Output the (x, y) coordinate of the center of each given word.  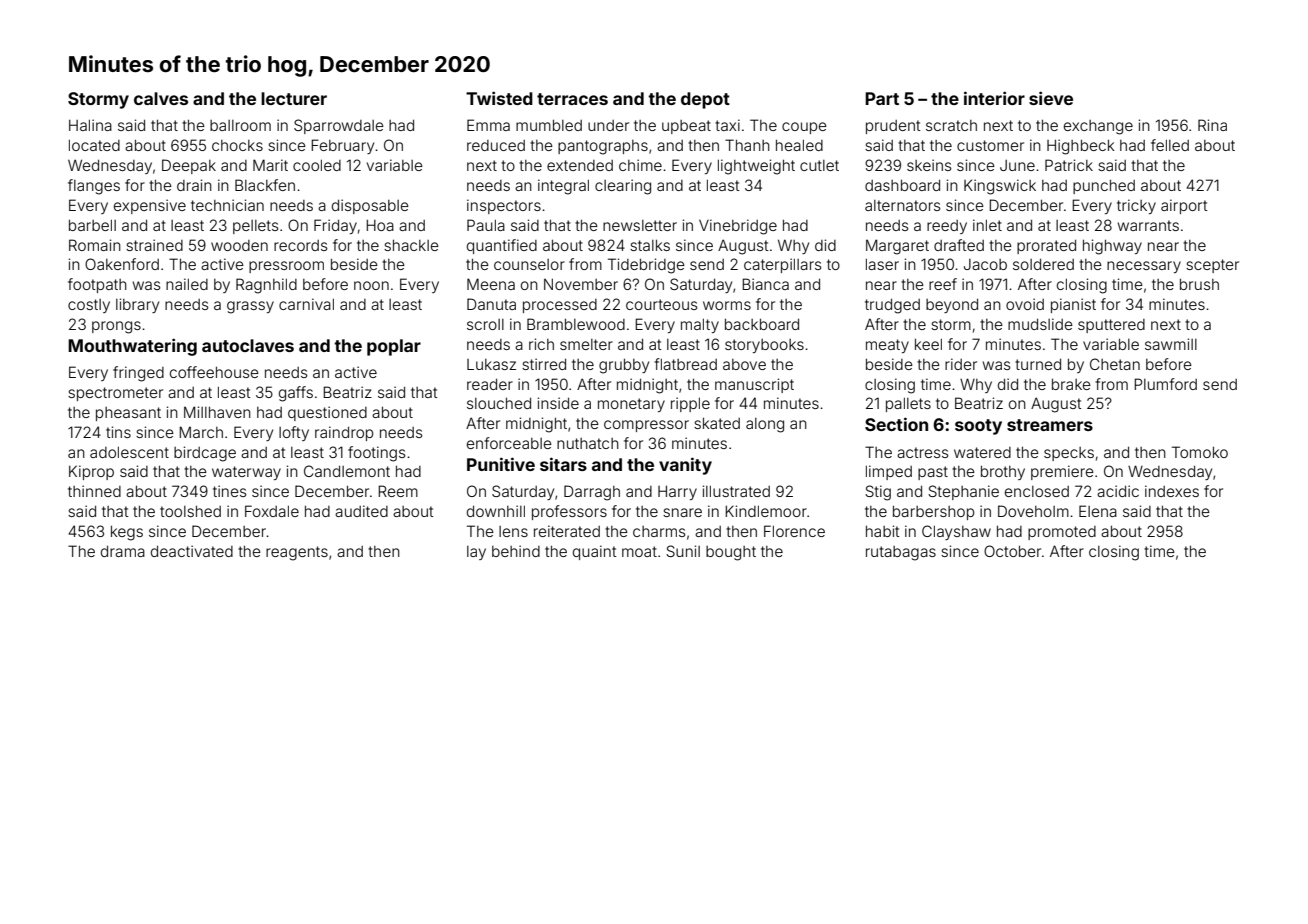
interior (994, 98)
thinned (94, 491)
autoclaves (248, 345)
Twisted (499, 98)
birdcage (205, 454)
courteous (661, 304)
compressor (646, 426)
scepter (1212, 266)
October (1012, 551)
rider (961, 364)
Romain (95, 245)
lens (513, 531)
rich (541, 344)
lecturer (294, 98)
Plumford (1165, 384)
